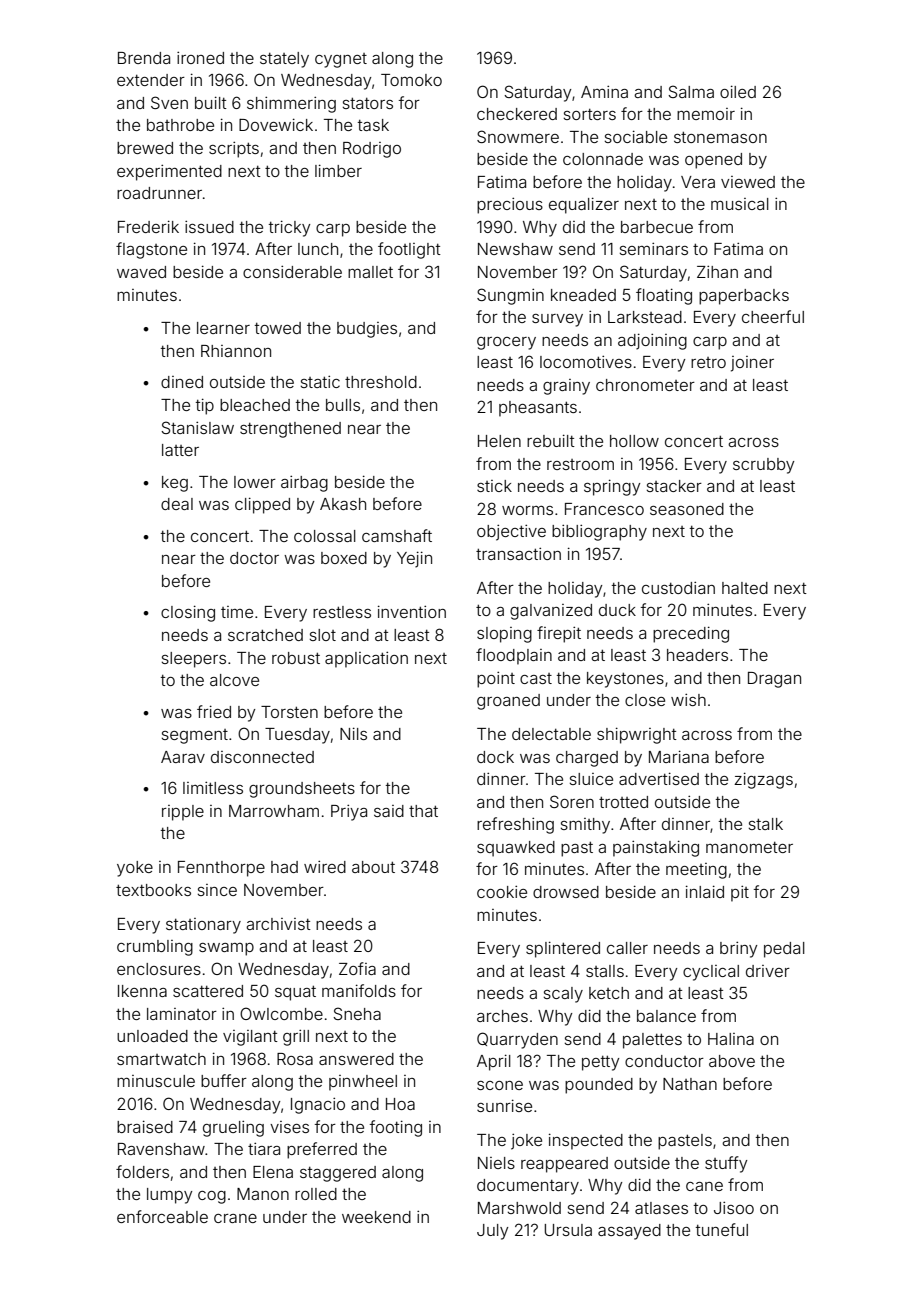 The image size is (924, 1308). Describe the element at coordinates (708, 362) in the document. I see `retro` at that location.
